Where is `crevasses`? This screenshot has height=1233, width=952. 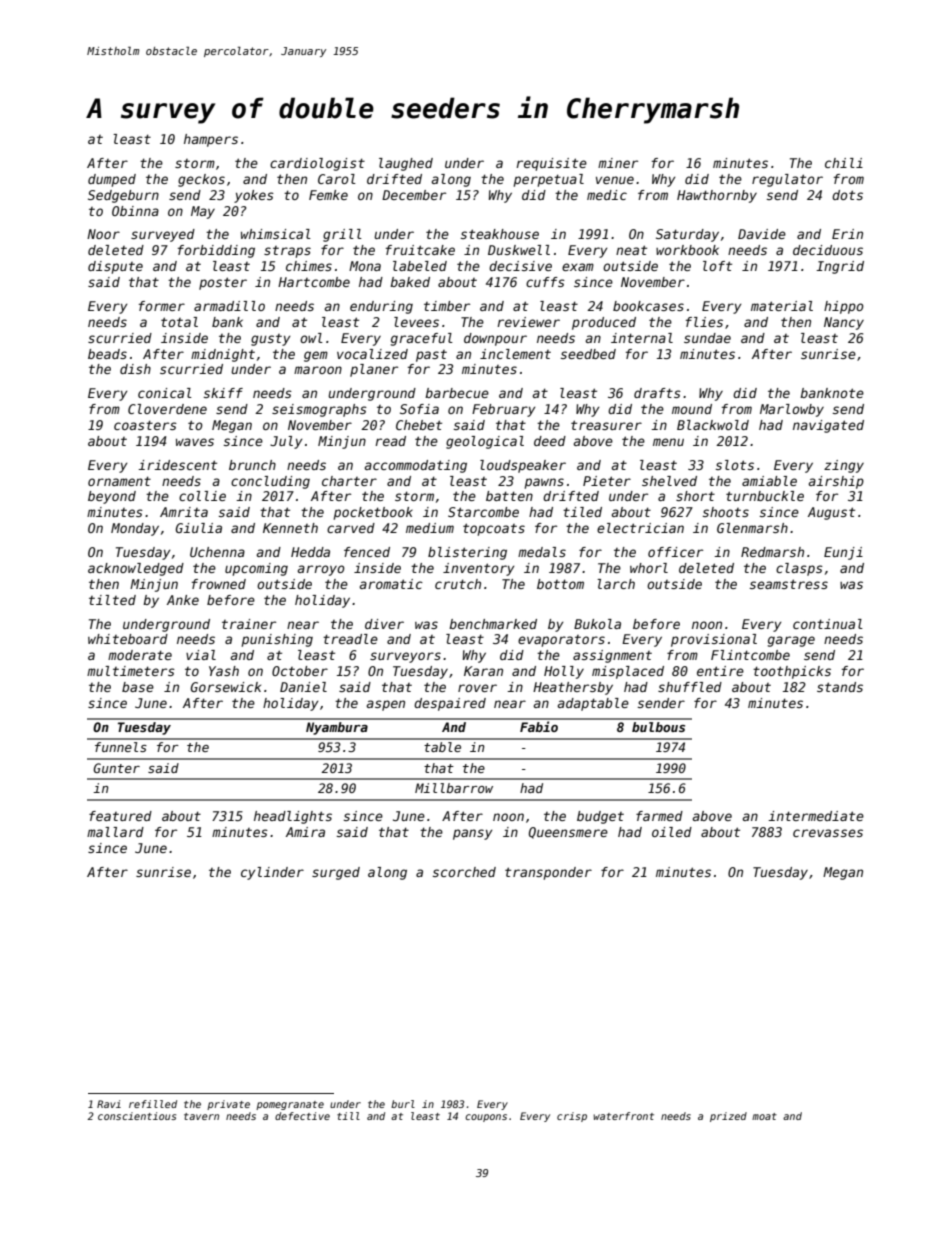
crevasses is located at coordinates (828, 833).
